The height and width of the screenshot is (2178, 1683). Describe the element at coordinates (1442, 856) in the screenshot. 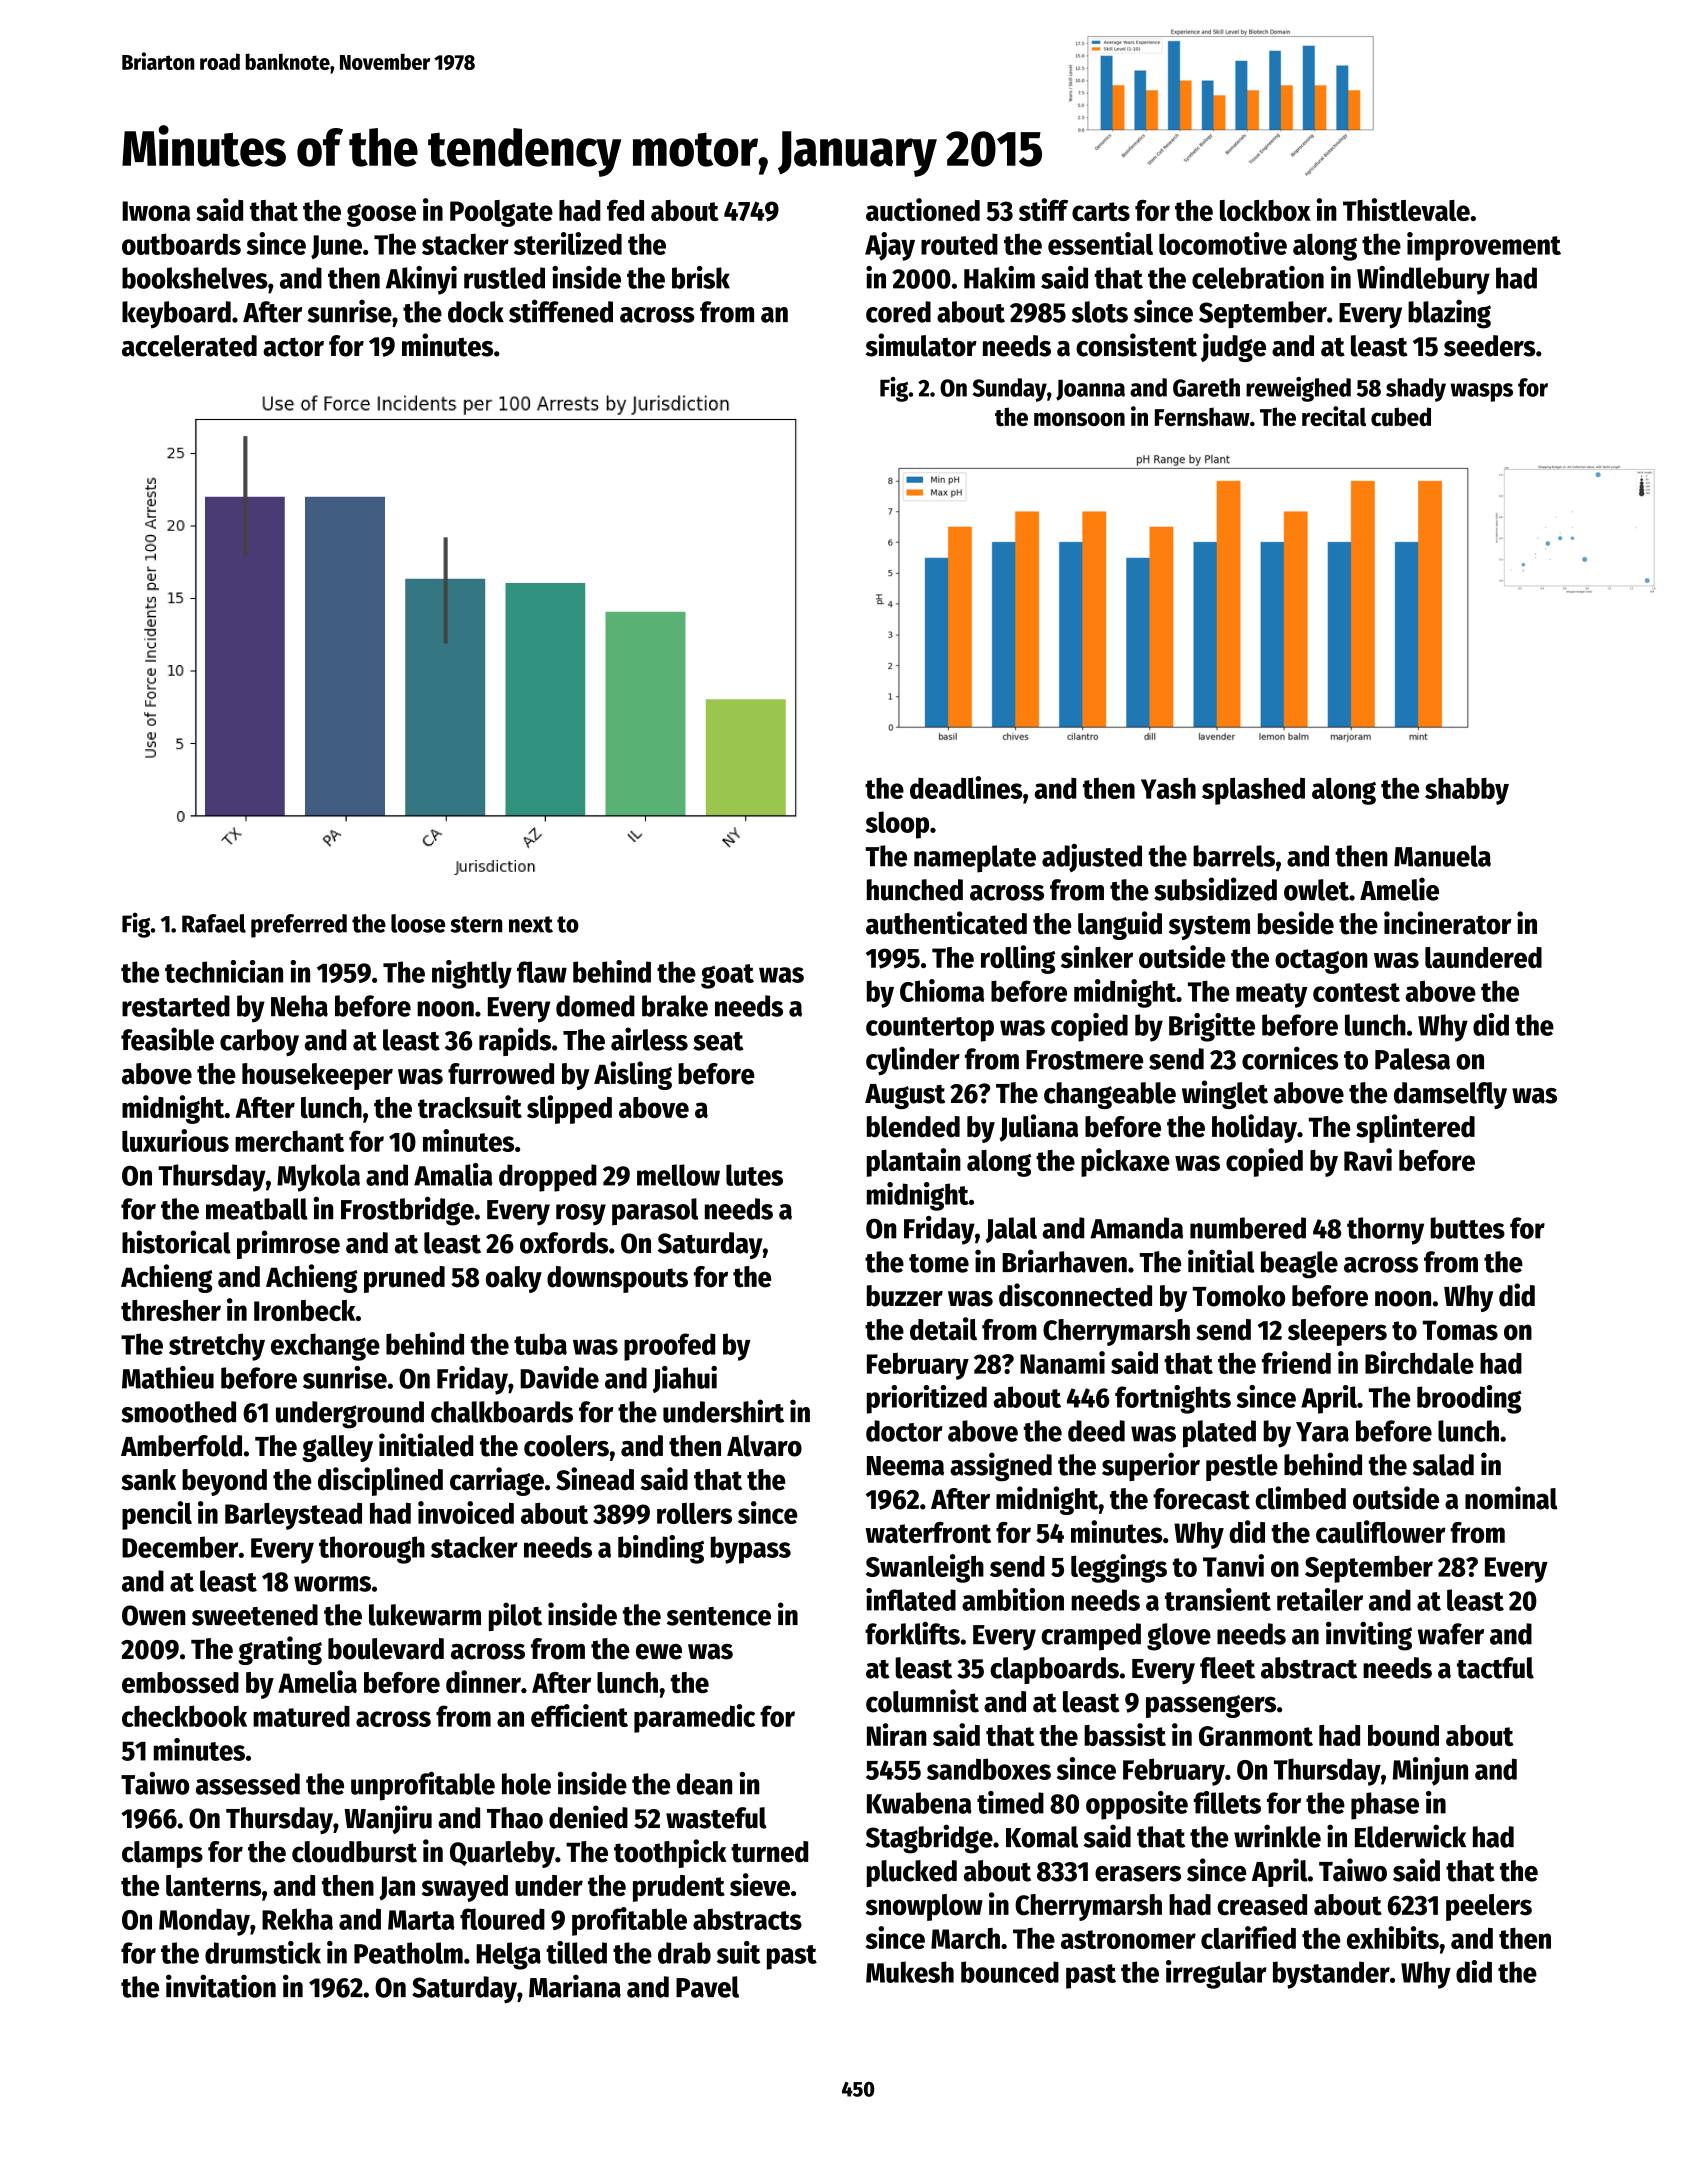

I see `Manuela` at that location.
